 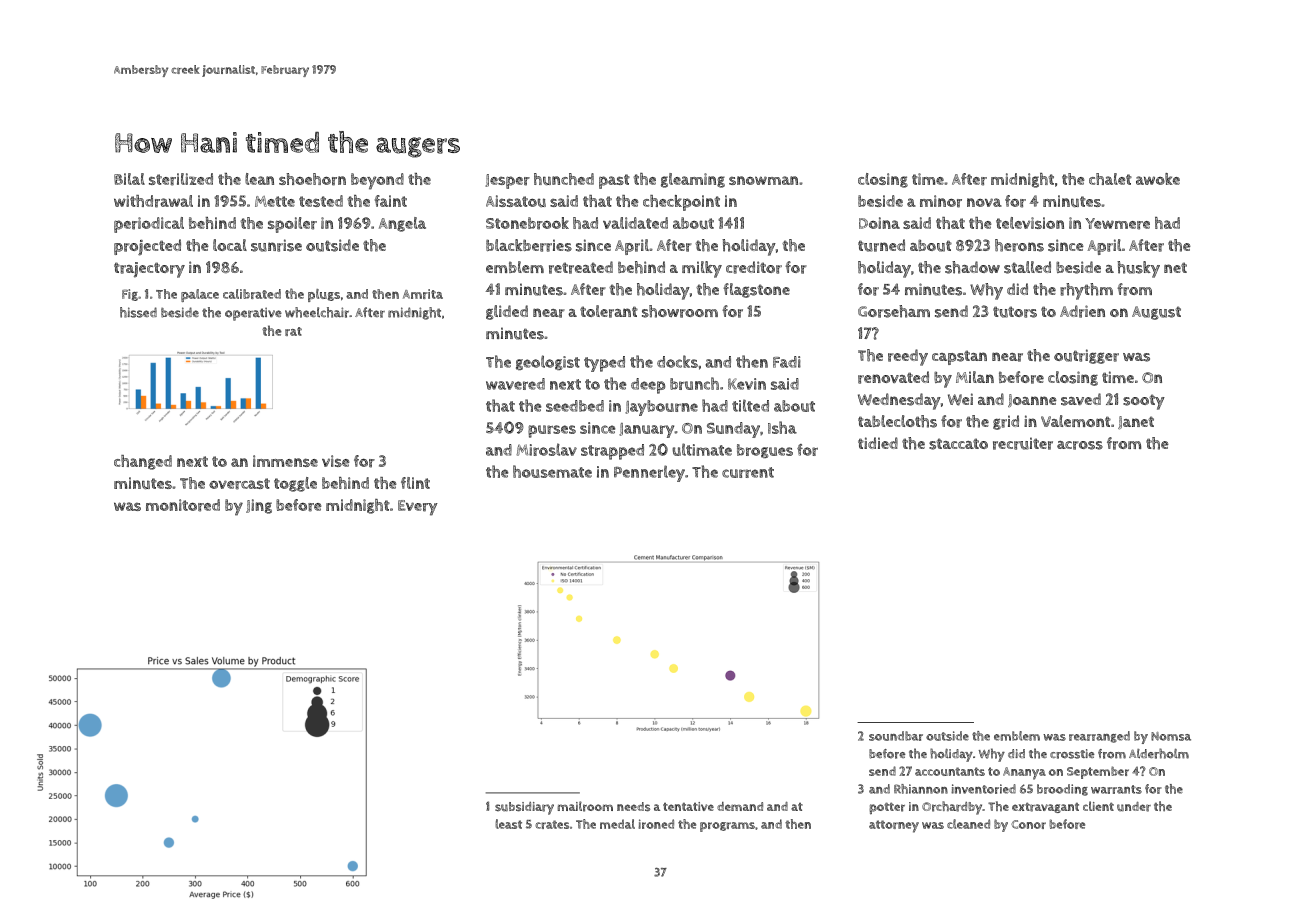 What do you see at coordinates (1023, 443) in the image?
I see `recruiter` at bounding box center [1023, 443].
